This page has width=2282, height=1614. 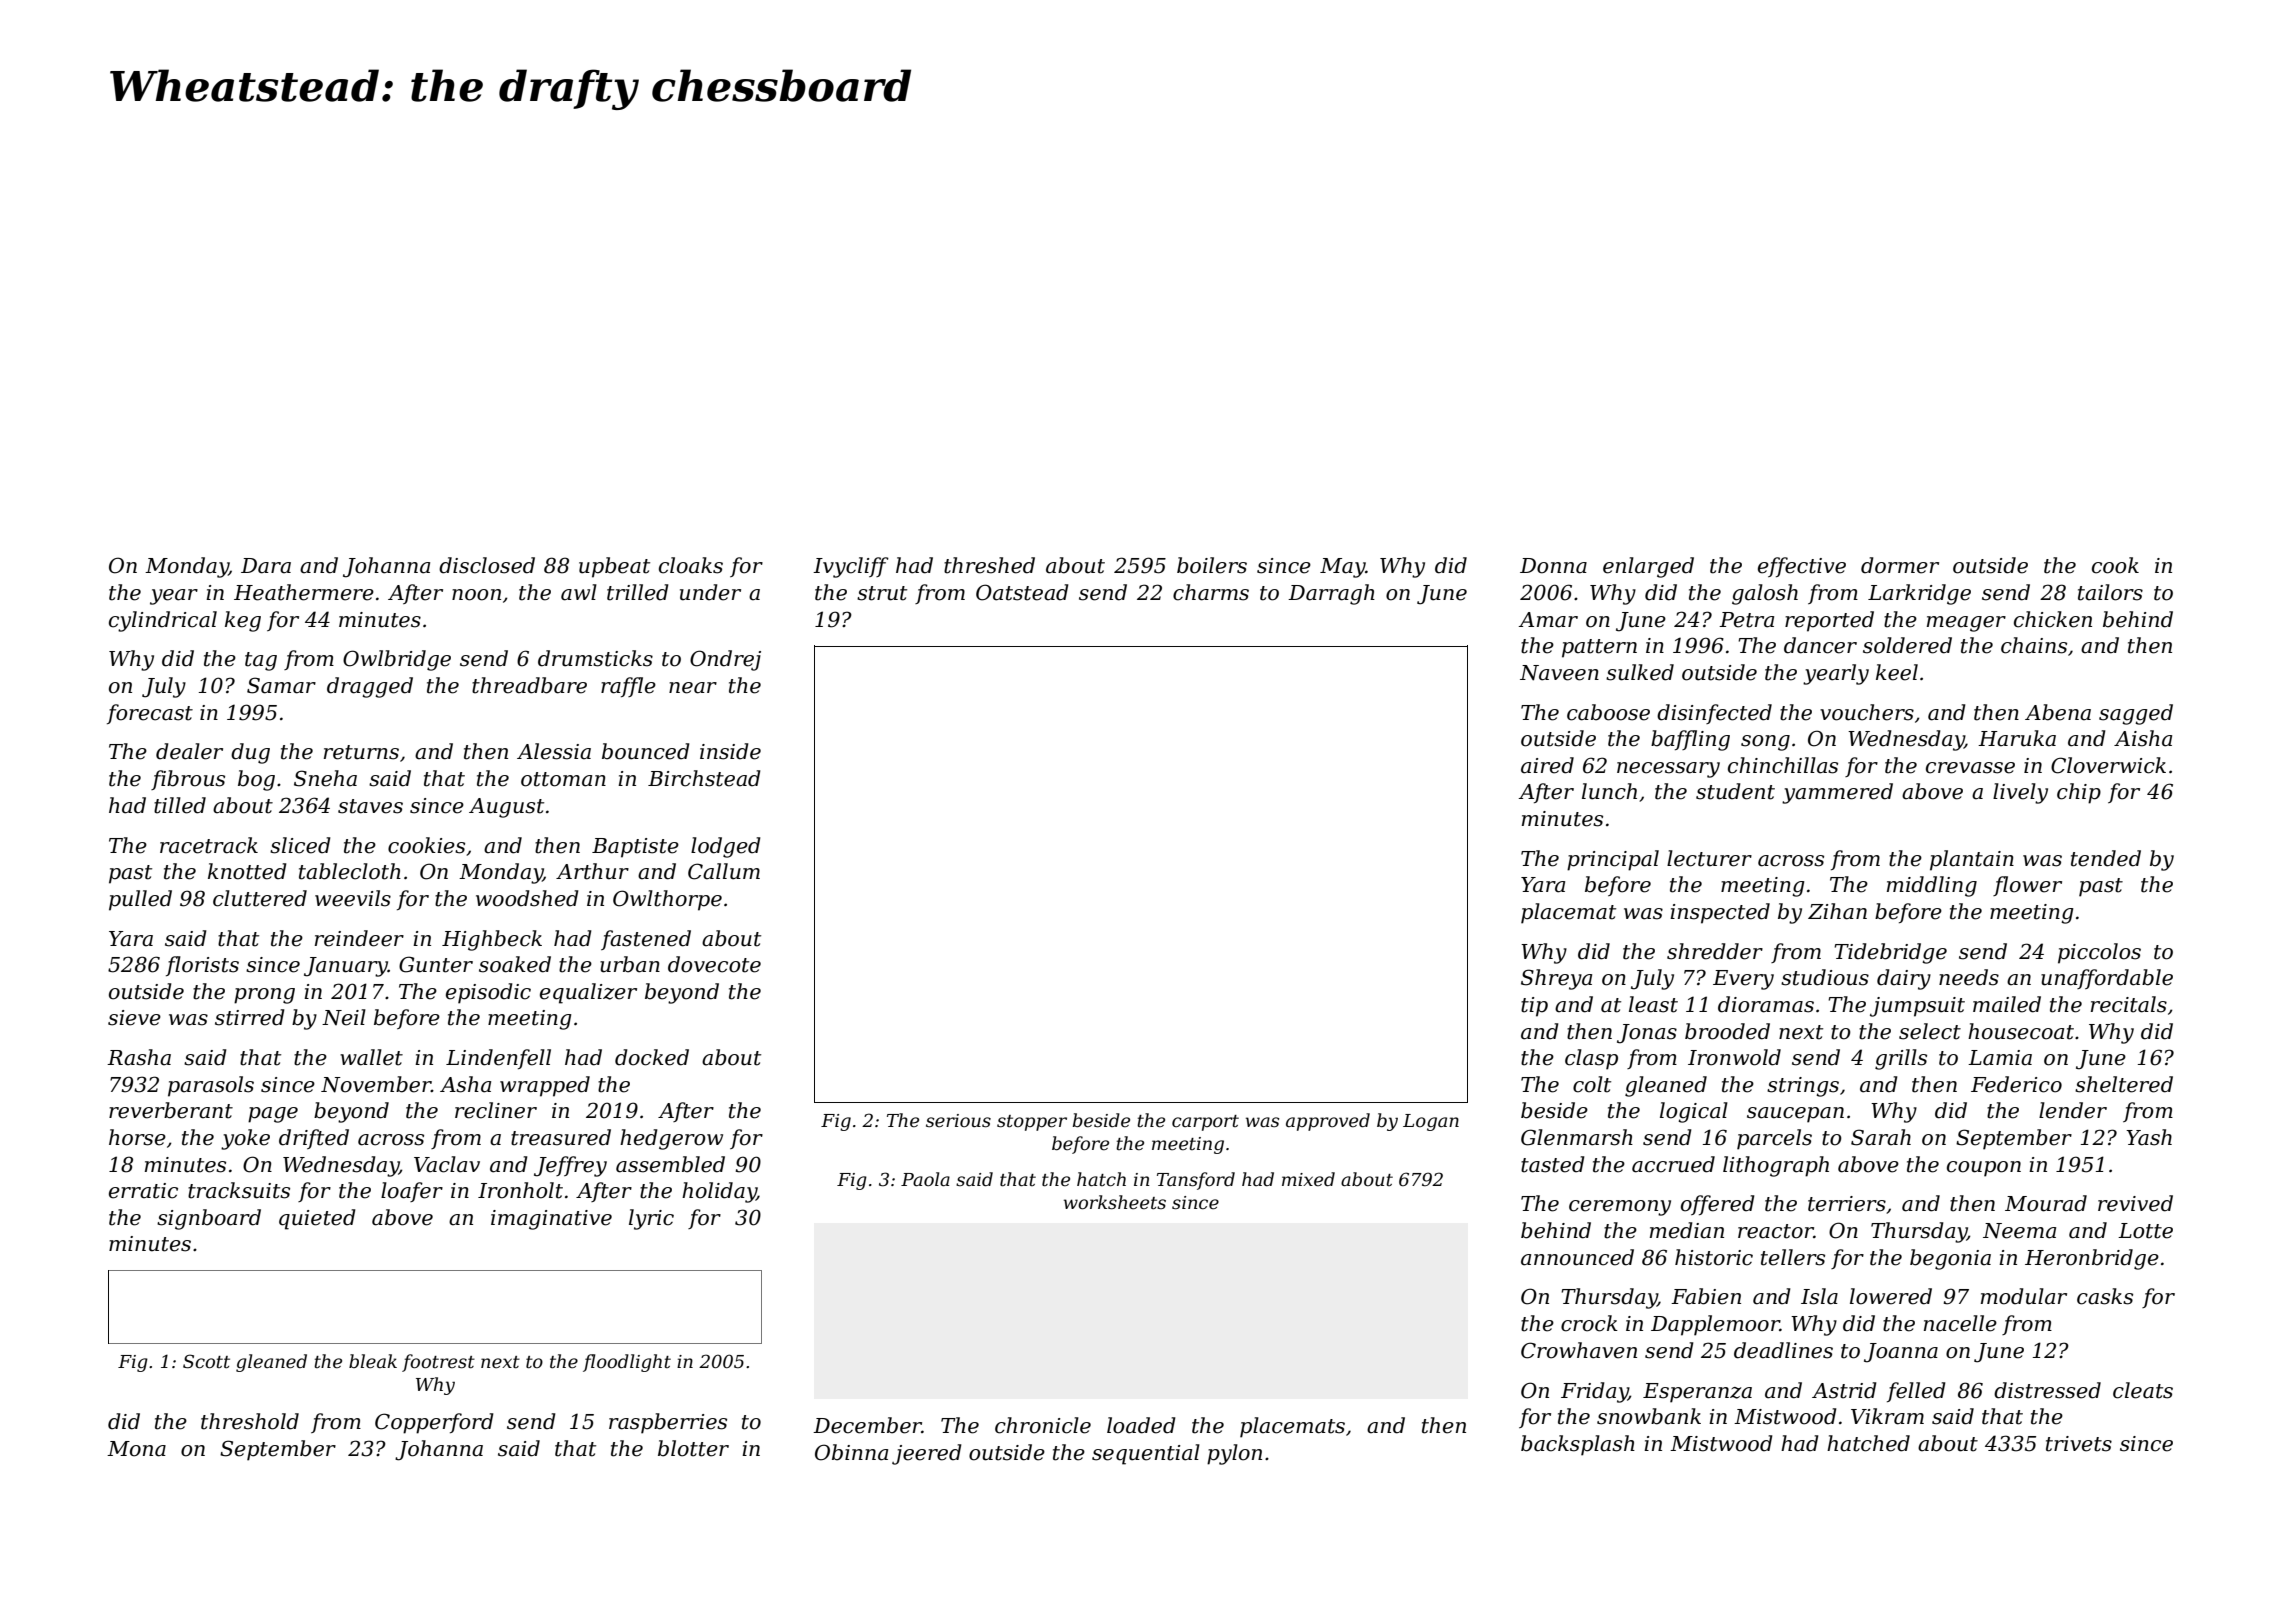 What do you see at coordinates (488, 993) in the page?
I see `episodic` at bounding box center [488, 993].
